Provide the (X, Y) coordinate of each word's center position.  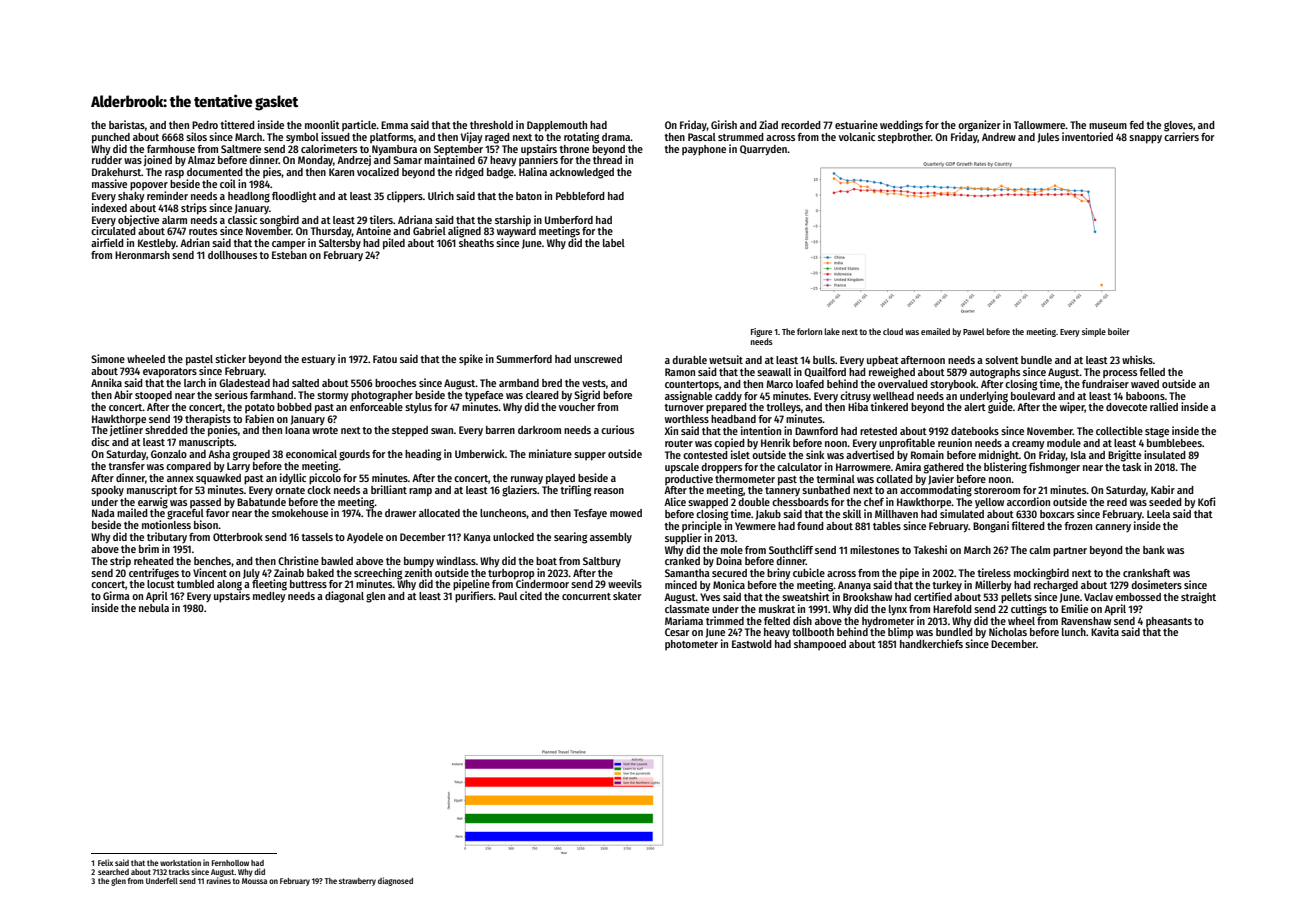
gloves (1178, 126)
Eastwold (752, 644)
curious (617, 429)
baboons (1145, 396)
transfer (126, 466)
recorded (801, 125)
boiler (1119, 331)
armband (519, 383)
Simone (108, 358)
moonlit (322, 124)
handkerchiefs (931, 643)
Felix (105, 862)
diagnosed (395, 881)
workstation (180, 862)
